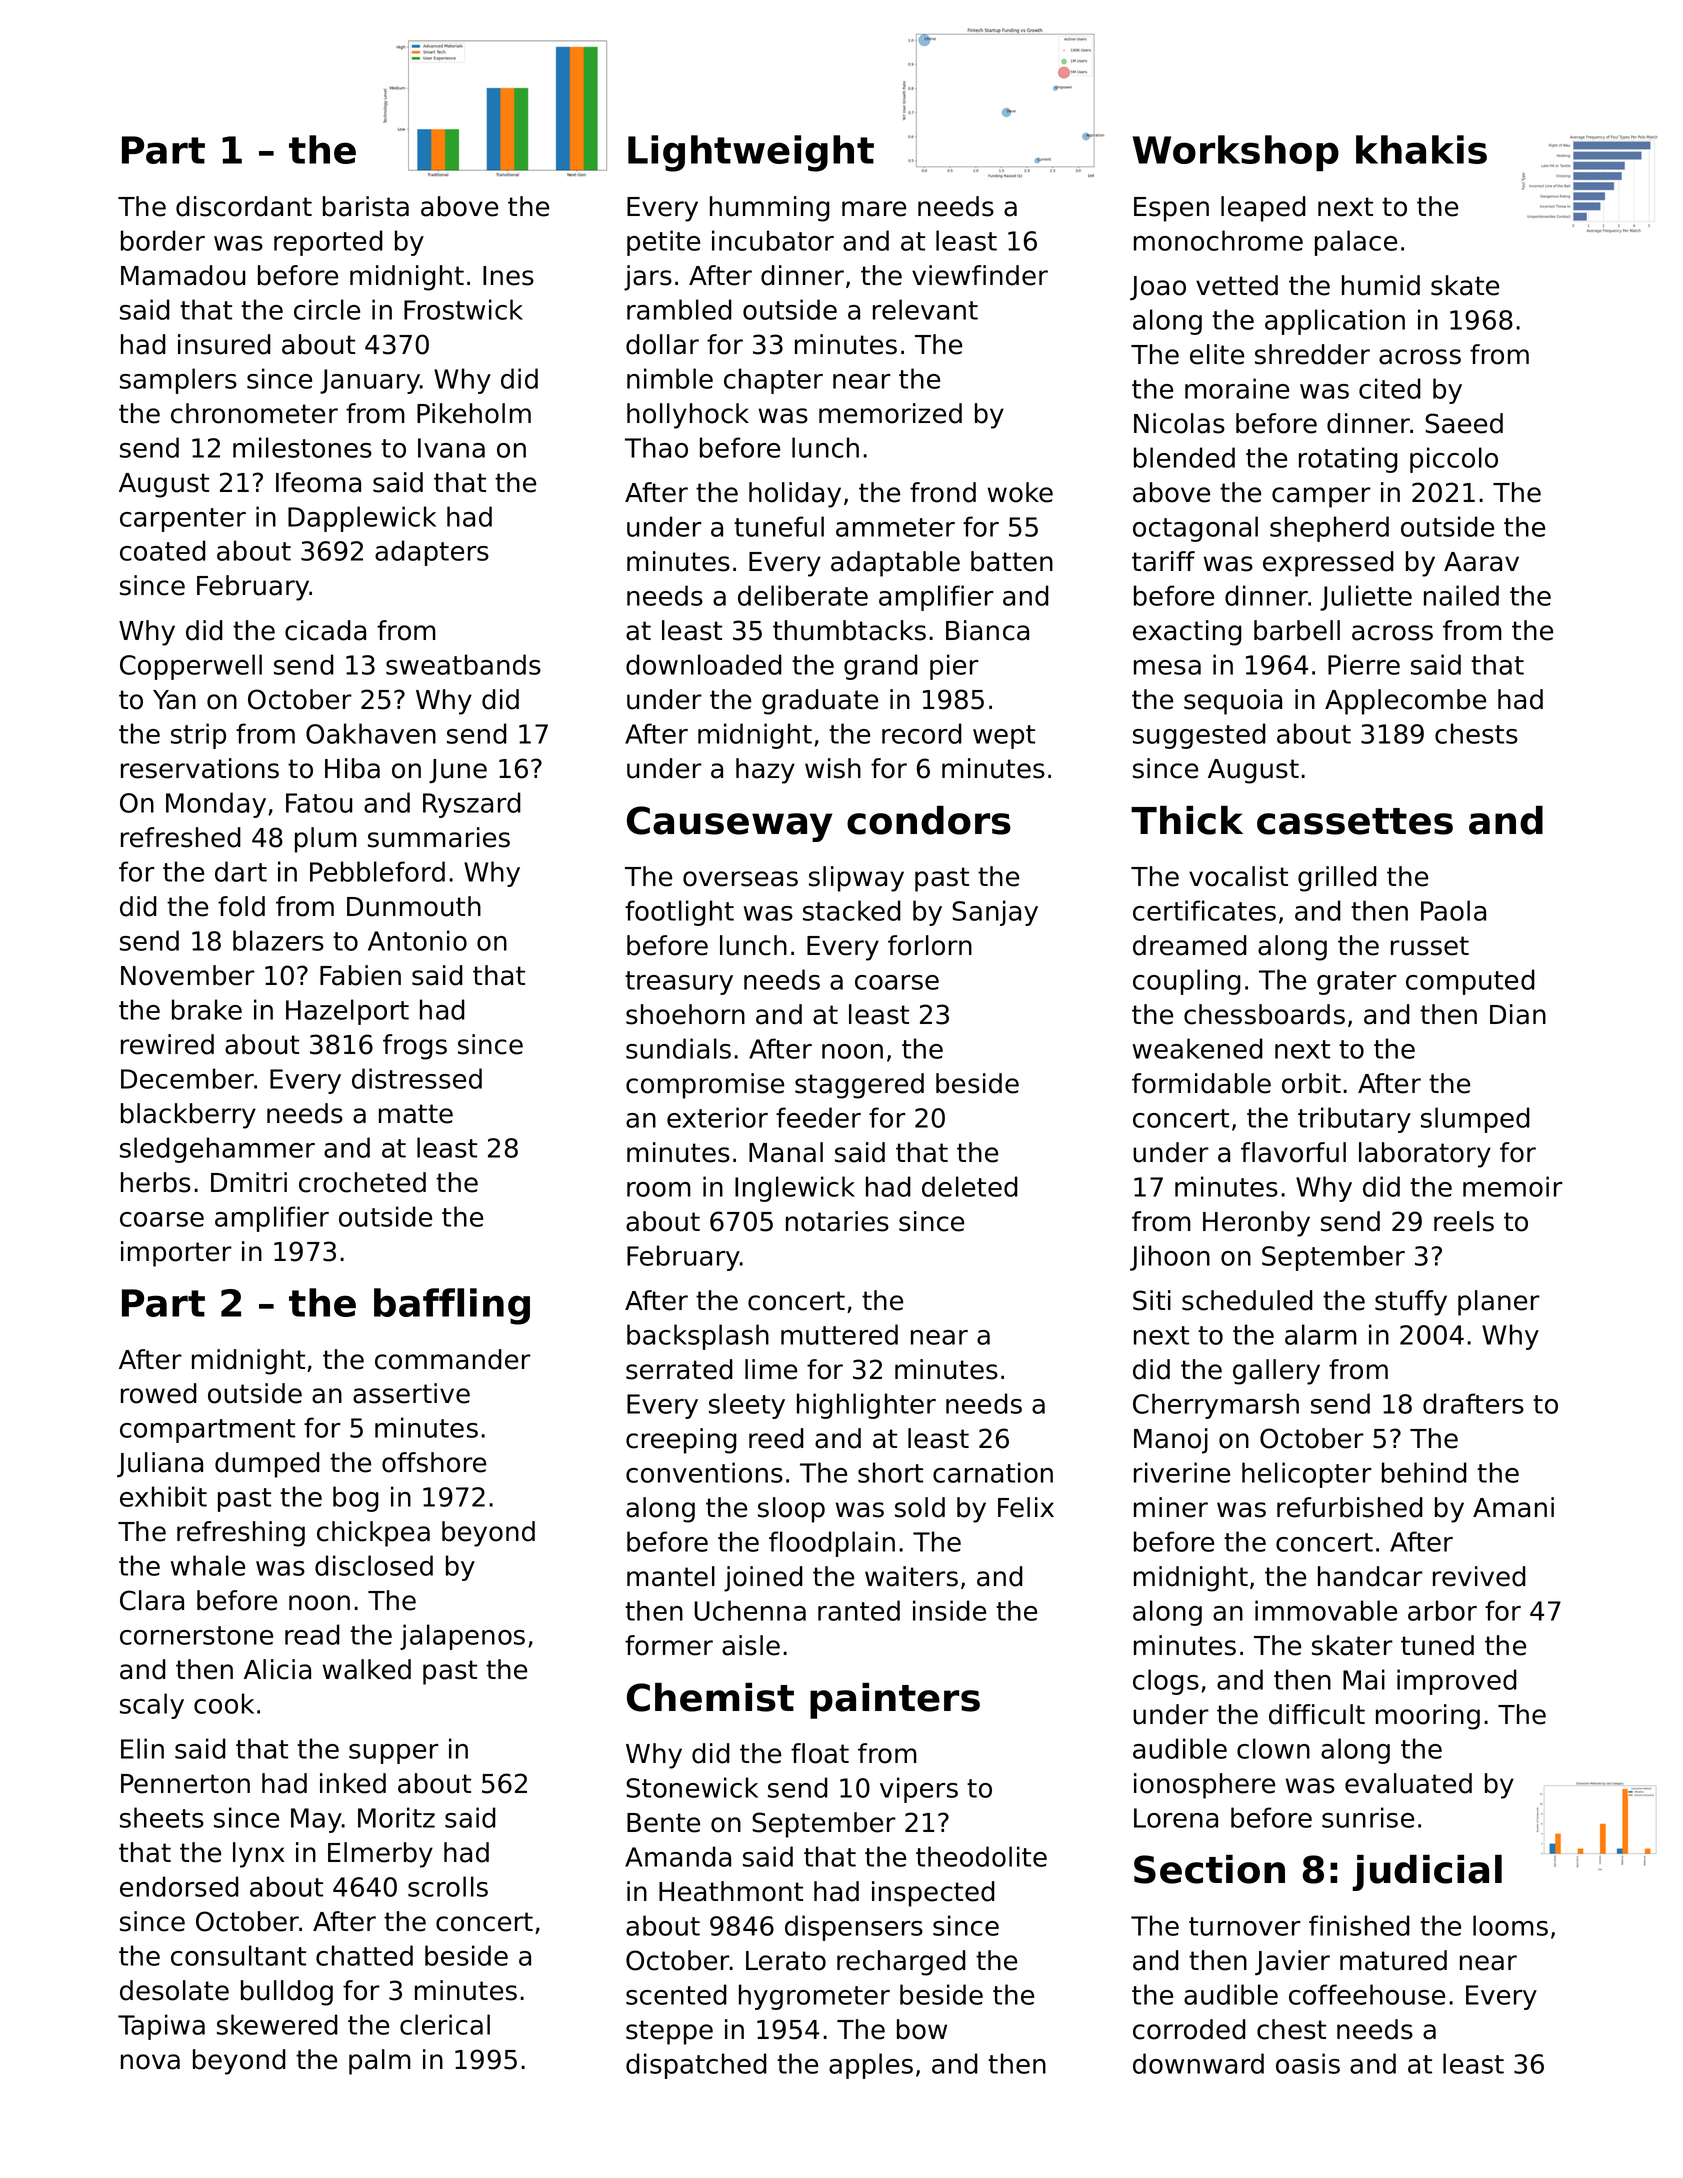  Describe the element at coordinates (142, 1748) in the document. I see `Elin` at that location.
